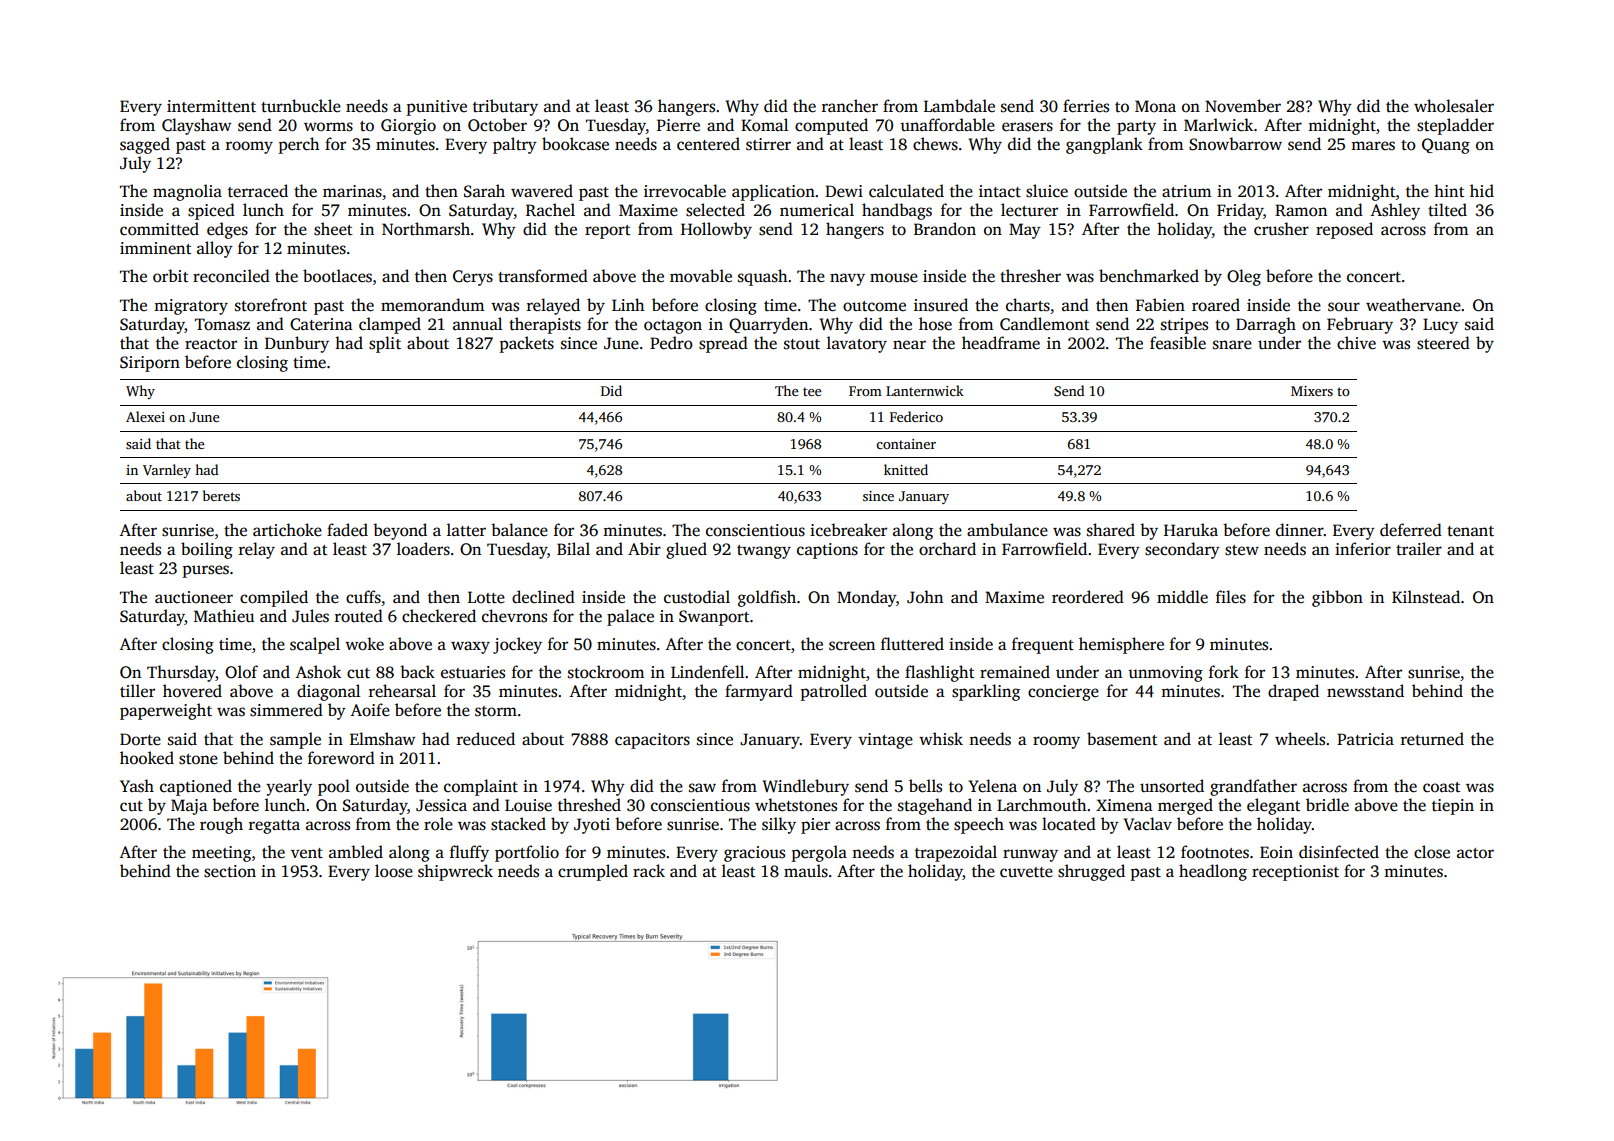  Describe the element at coordinates (759, 692) in the document. I see `farmyard` at that location.
